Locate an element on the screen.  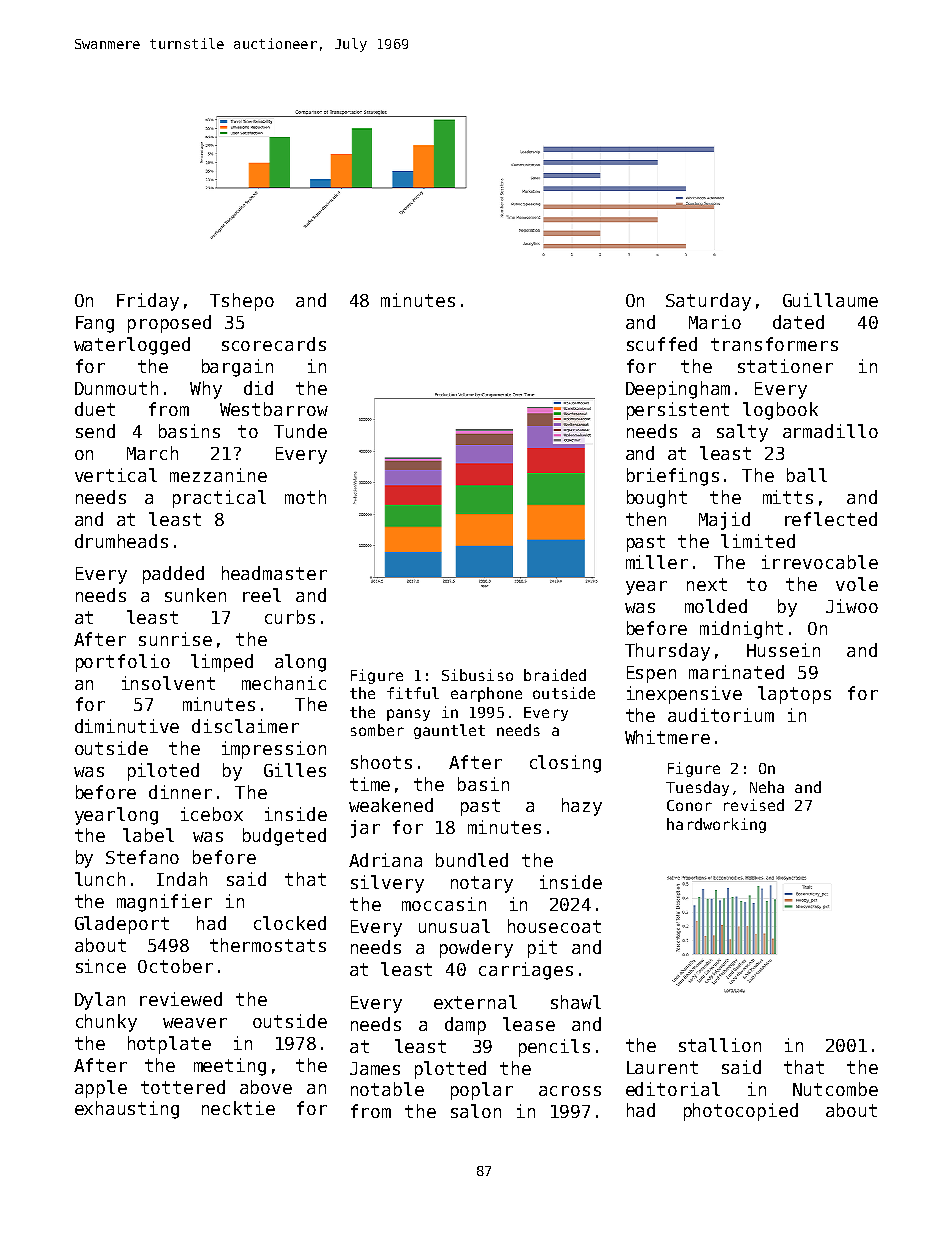
James is located at coordinates (375, 1068).
